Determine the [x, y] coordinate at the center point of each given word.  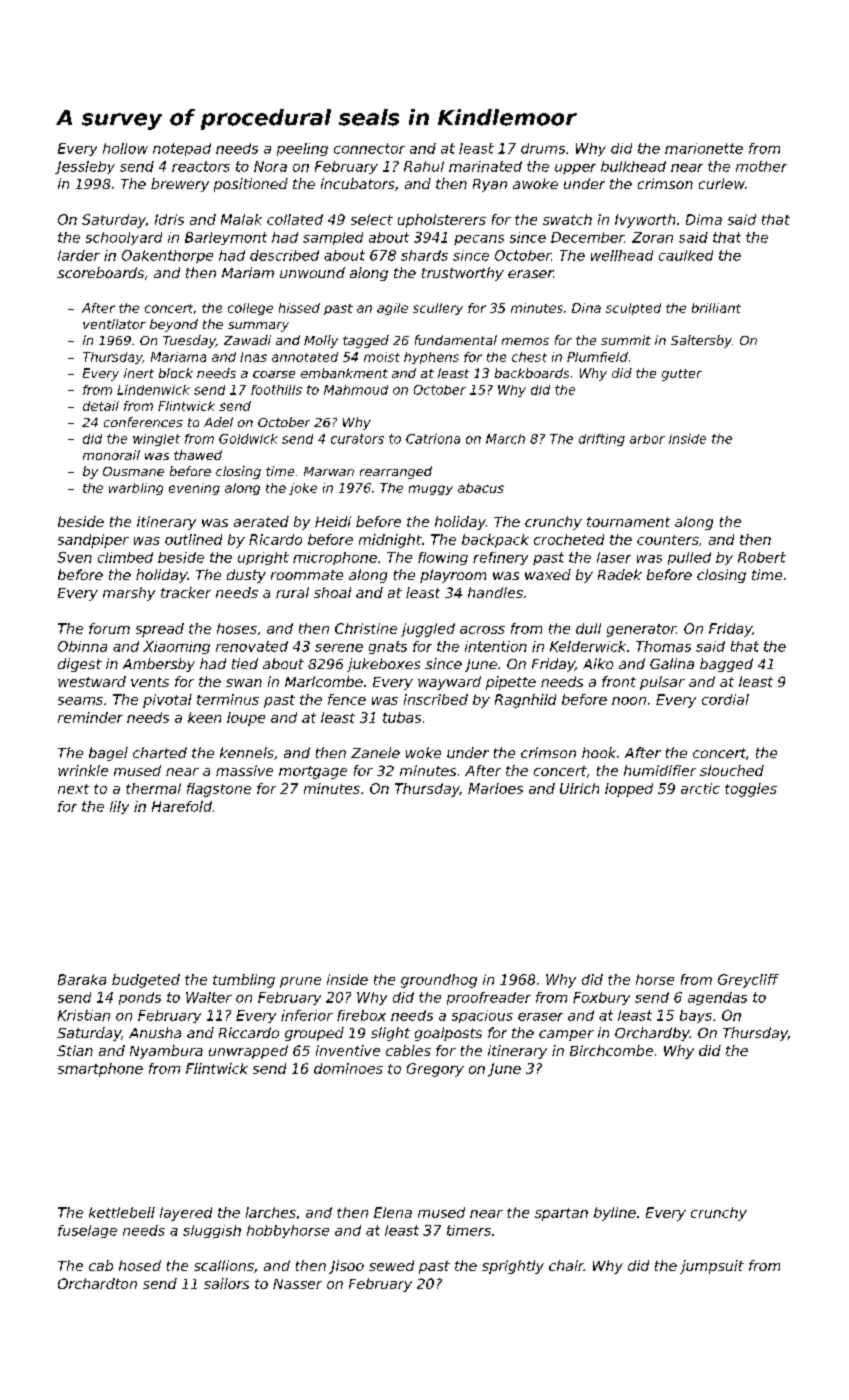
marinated [485, 166]
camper [566, 1035]
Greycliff [748, 981]
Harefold [182, 806]
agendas [717, 998]
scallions [224, 1265]
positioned [251, 185]
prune [300, 982]
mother [761, 166]
